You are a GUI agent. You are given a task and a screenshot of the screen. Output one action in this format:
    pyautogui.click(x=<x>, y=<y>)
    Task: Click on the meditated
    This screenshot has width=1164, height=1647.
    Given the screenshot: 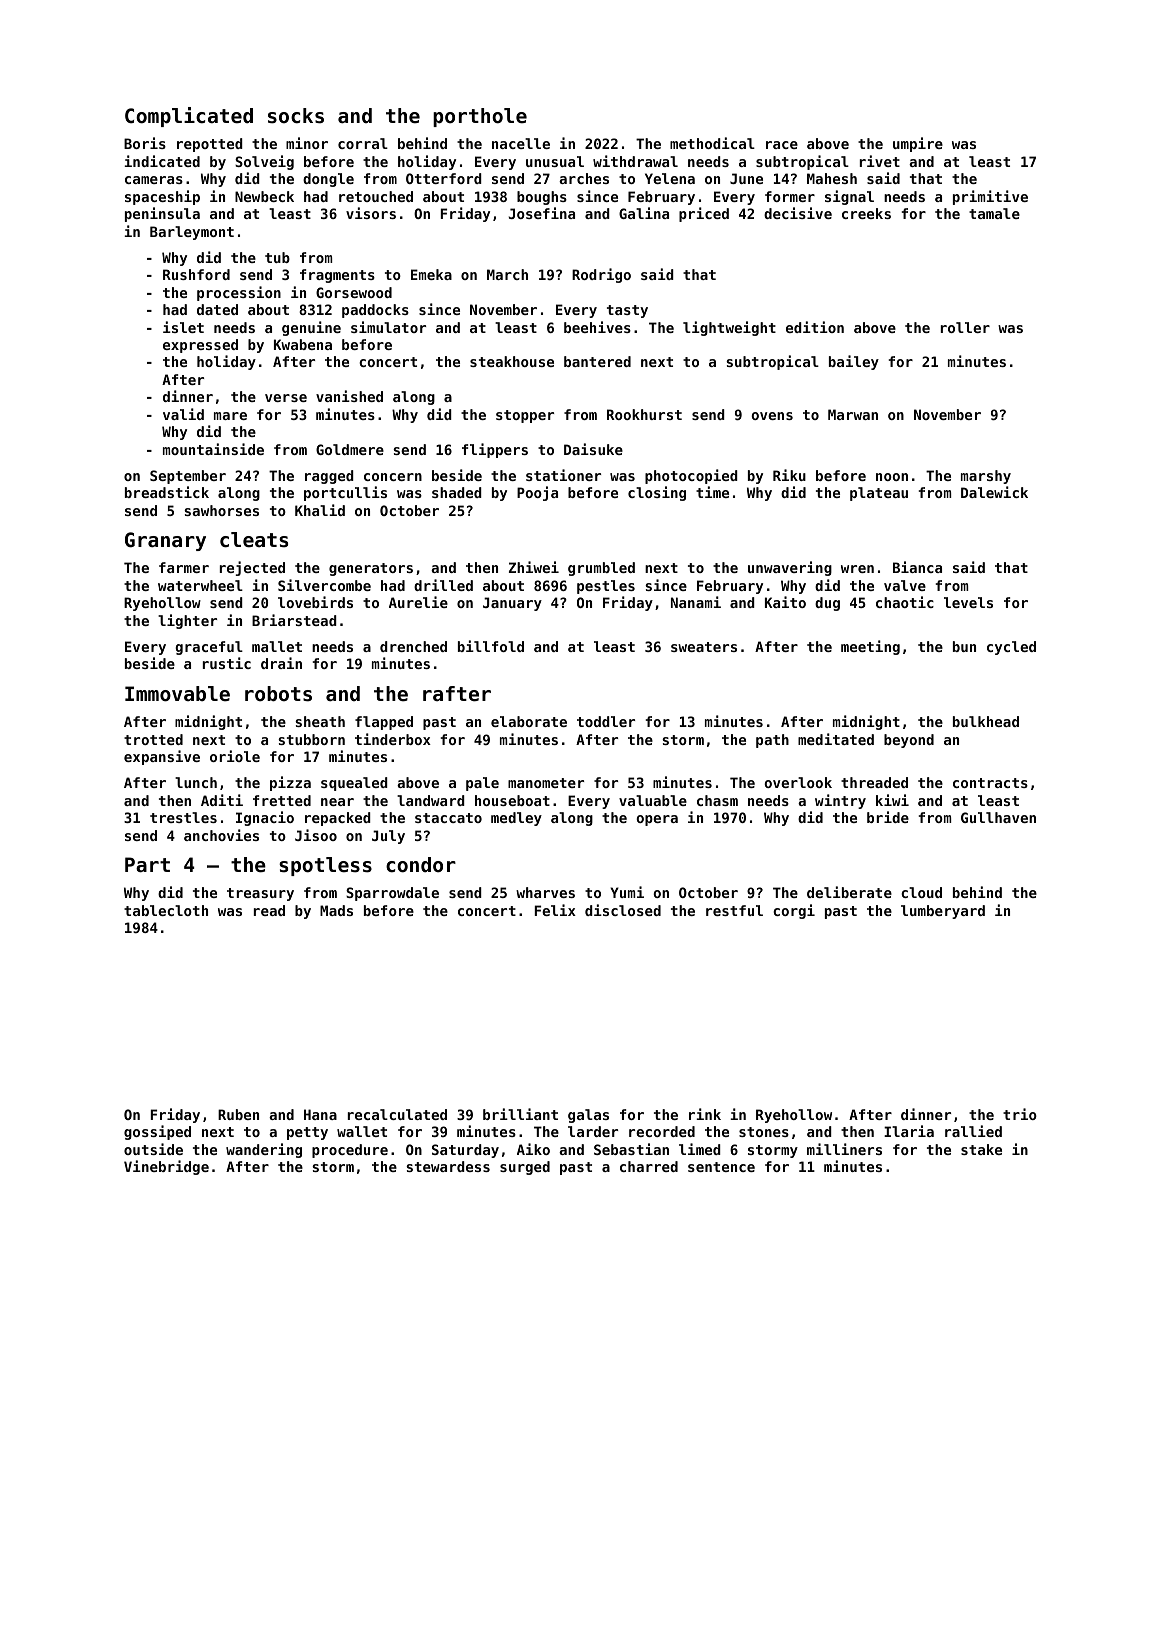 What is the action you would take?
    pyautogui.click(x=836, y=739)
